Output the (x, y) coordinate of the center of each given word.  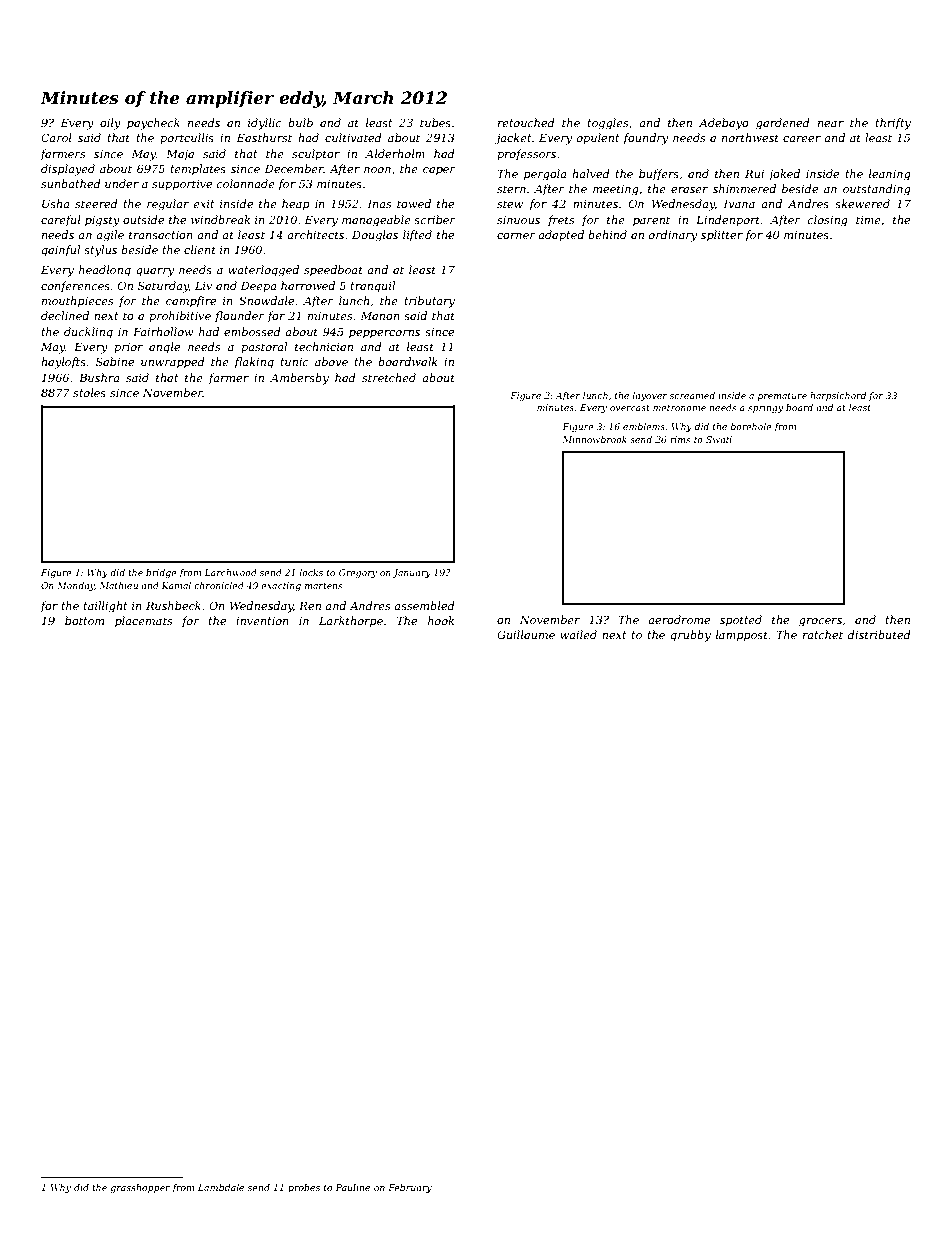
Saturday (163, 287)
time (868, 220)
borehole (751, 426)
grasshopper (140, 1188)
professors (526, 154)
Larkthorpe (351, 622)
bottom (84, 620)
